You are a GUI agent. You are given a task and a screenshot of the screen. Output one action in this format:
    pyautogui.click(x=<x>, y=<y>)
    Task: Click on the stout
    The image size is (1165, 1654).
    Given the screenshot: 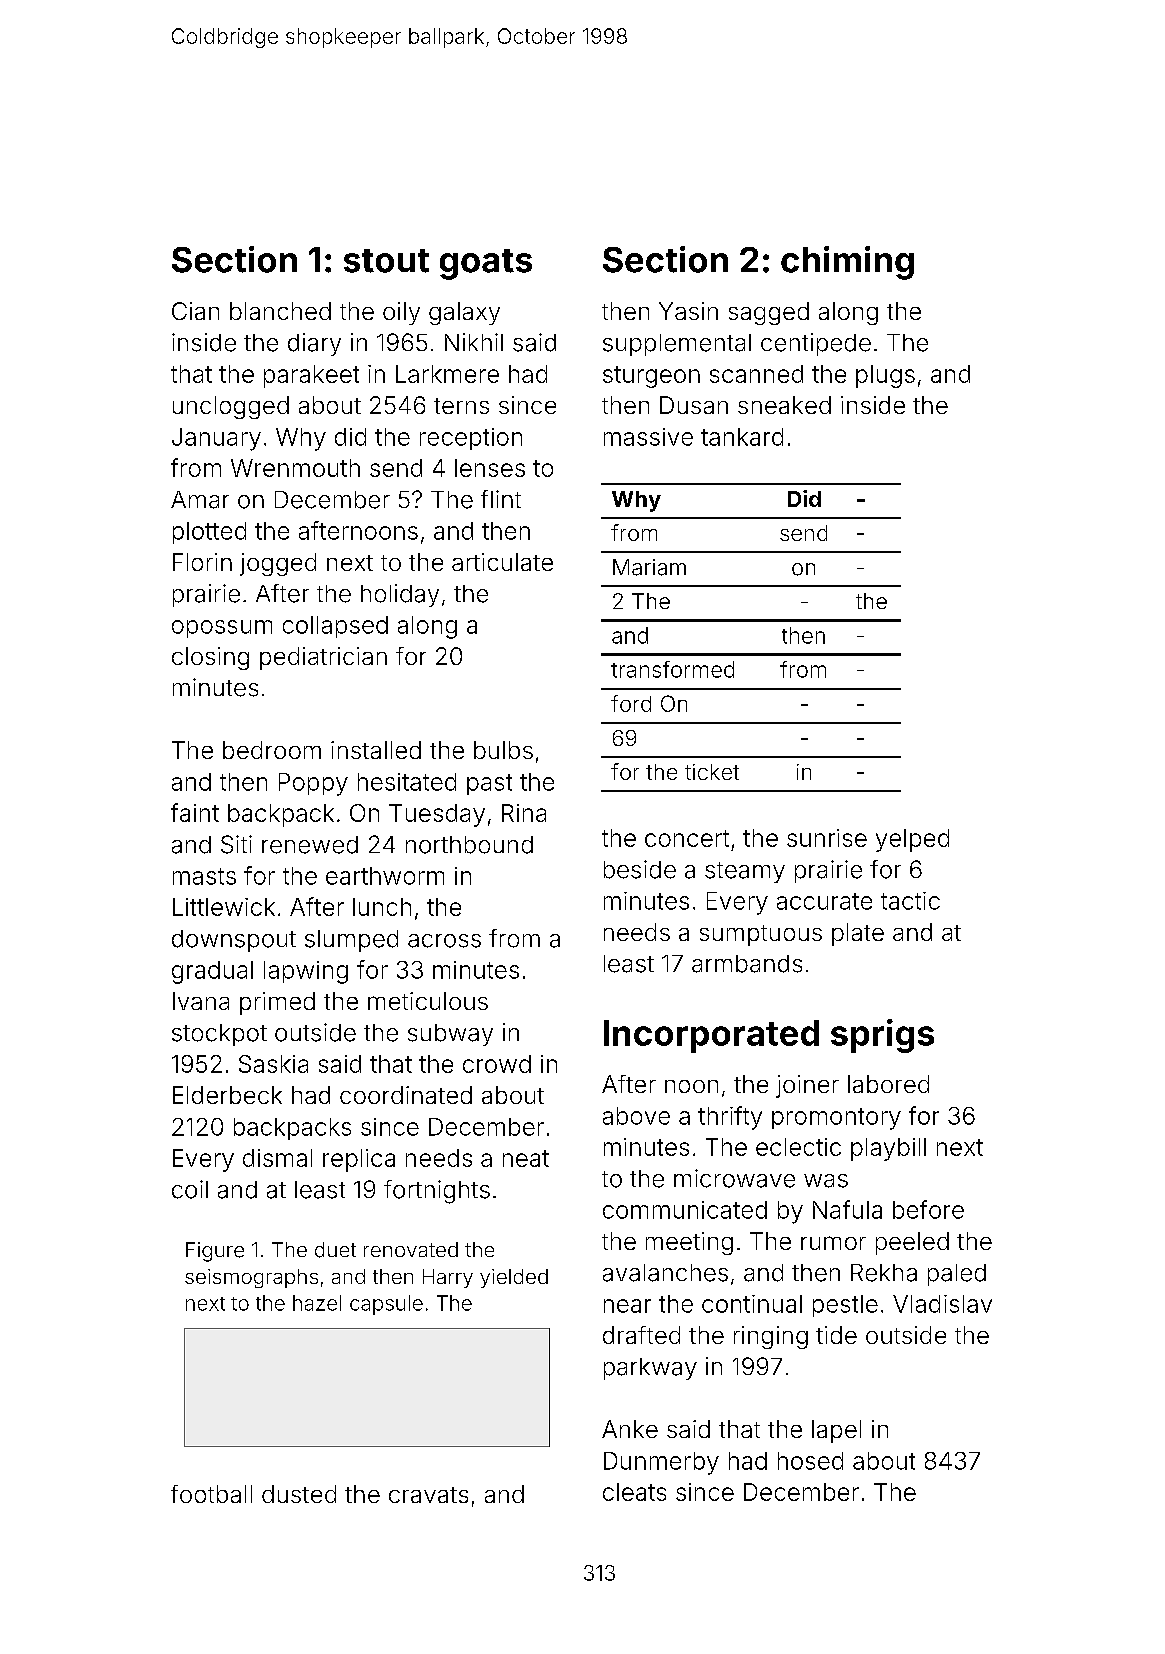 What is the action you would take?
    pyautogui.click(x=386, y=261)
